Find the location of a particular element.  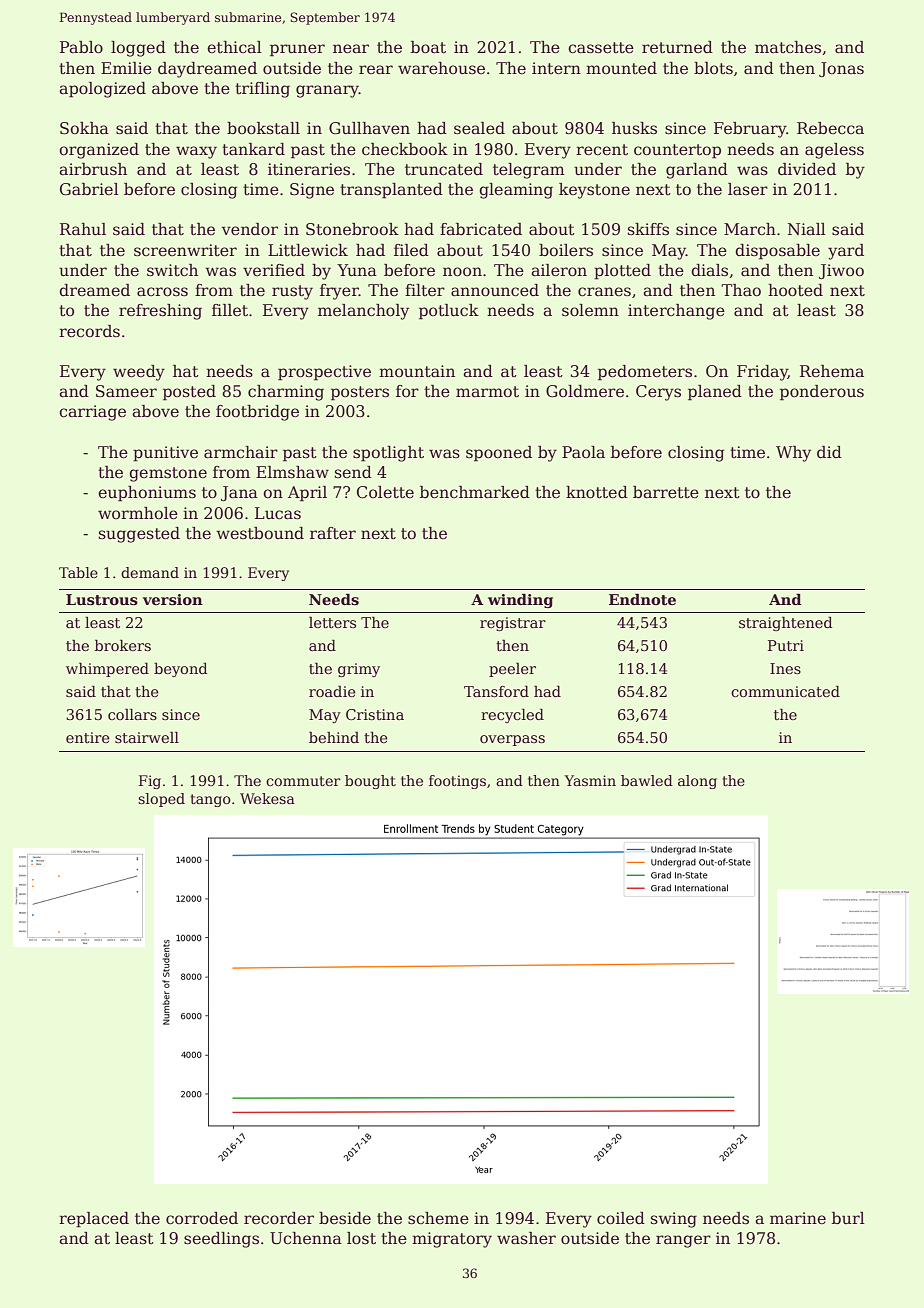

recorder is located at coordinates (279, 1218).
